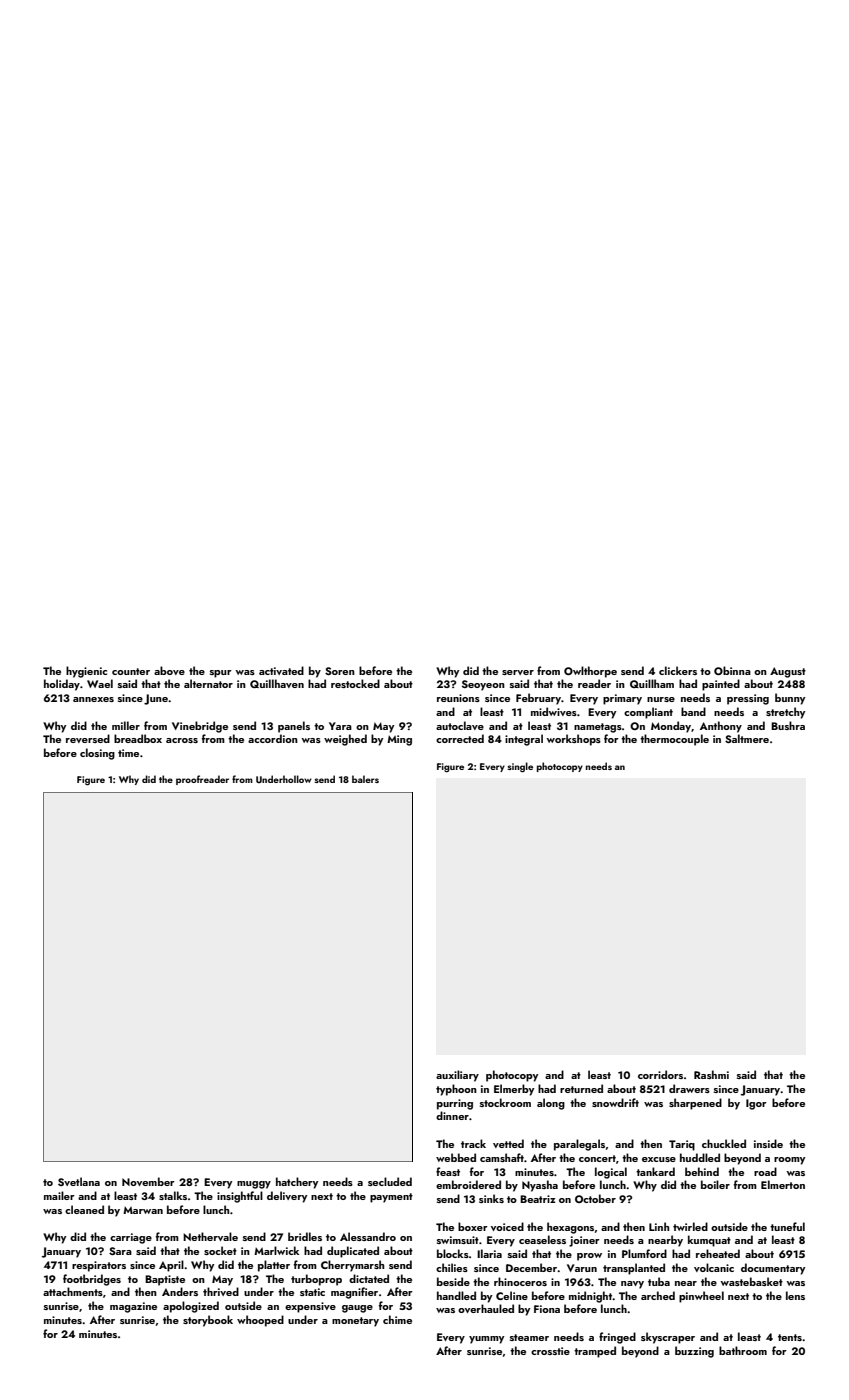  What do you see at coordinates (208, 683) in the screenshot?
I see `alternator` at bounding box center [208, 683].
